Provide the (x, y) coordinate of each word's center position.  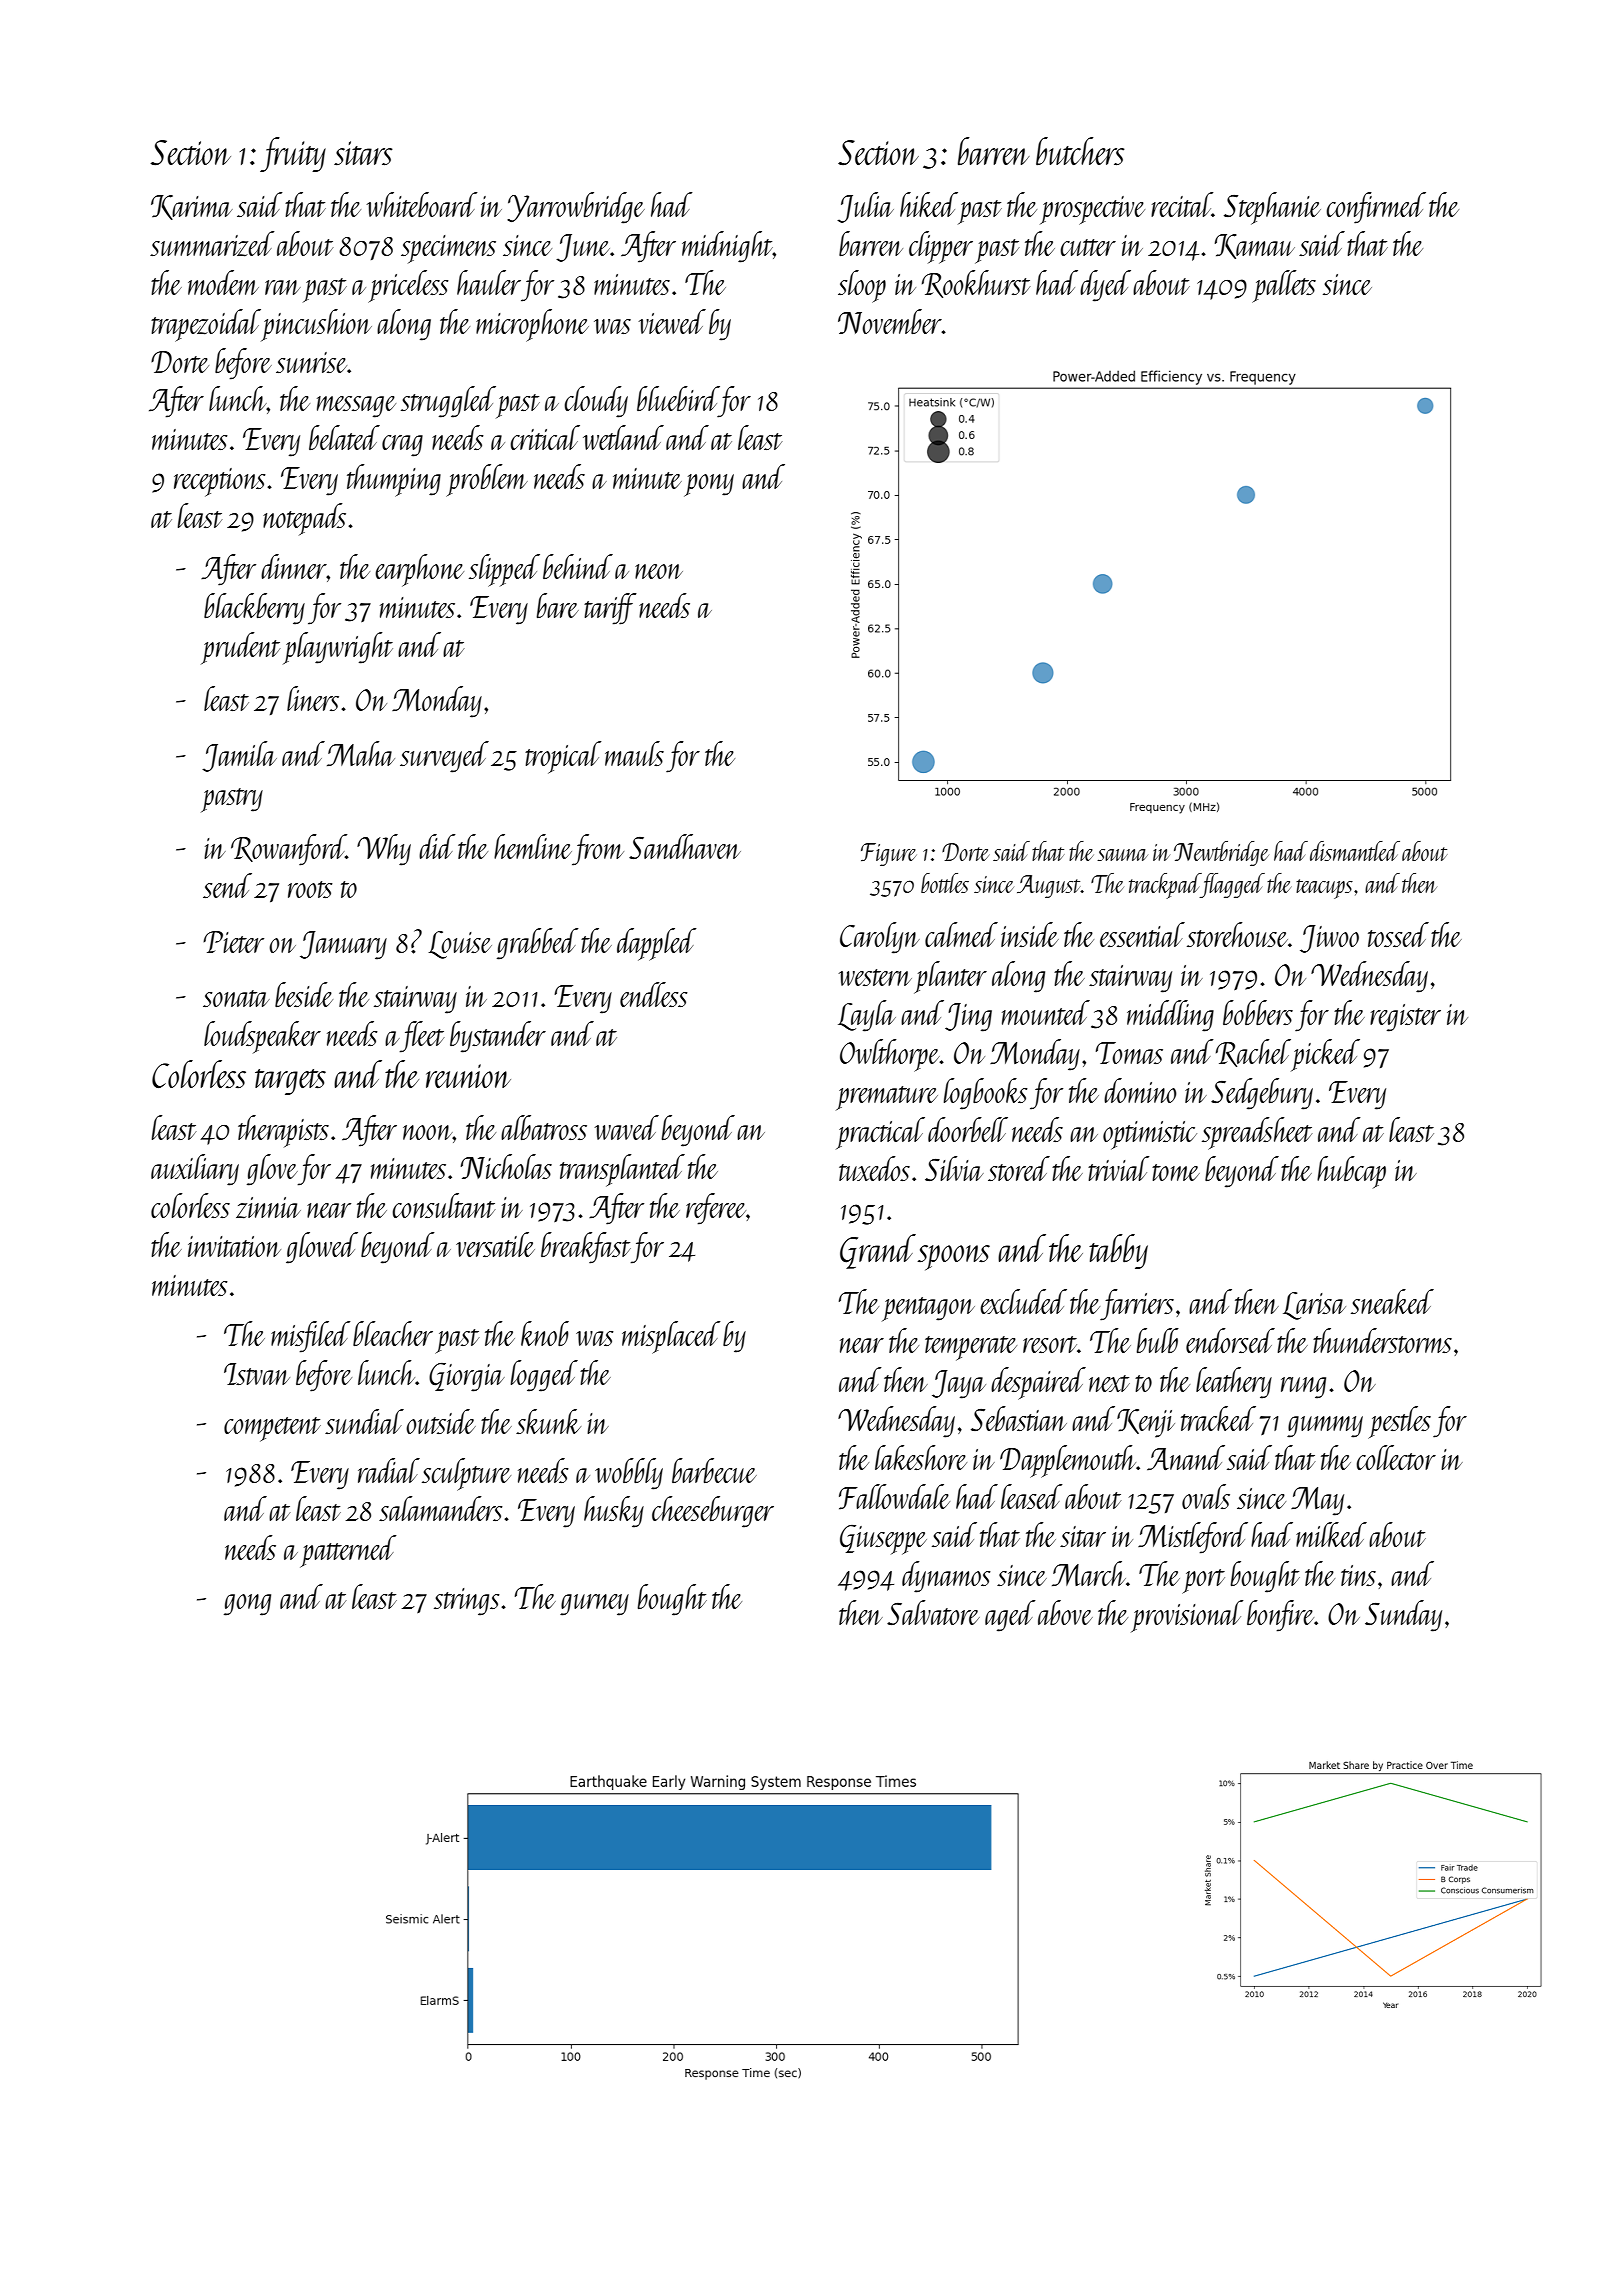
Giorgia (467, 1377)
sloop (862, 286)
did (437, 846)
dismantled (1355, 851)
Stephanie (1272, 208)
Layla (867, 1016)
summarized (212, 244)
